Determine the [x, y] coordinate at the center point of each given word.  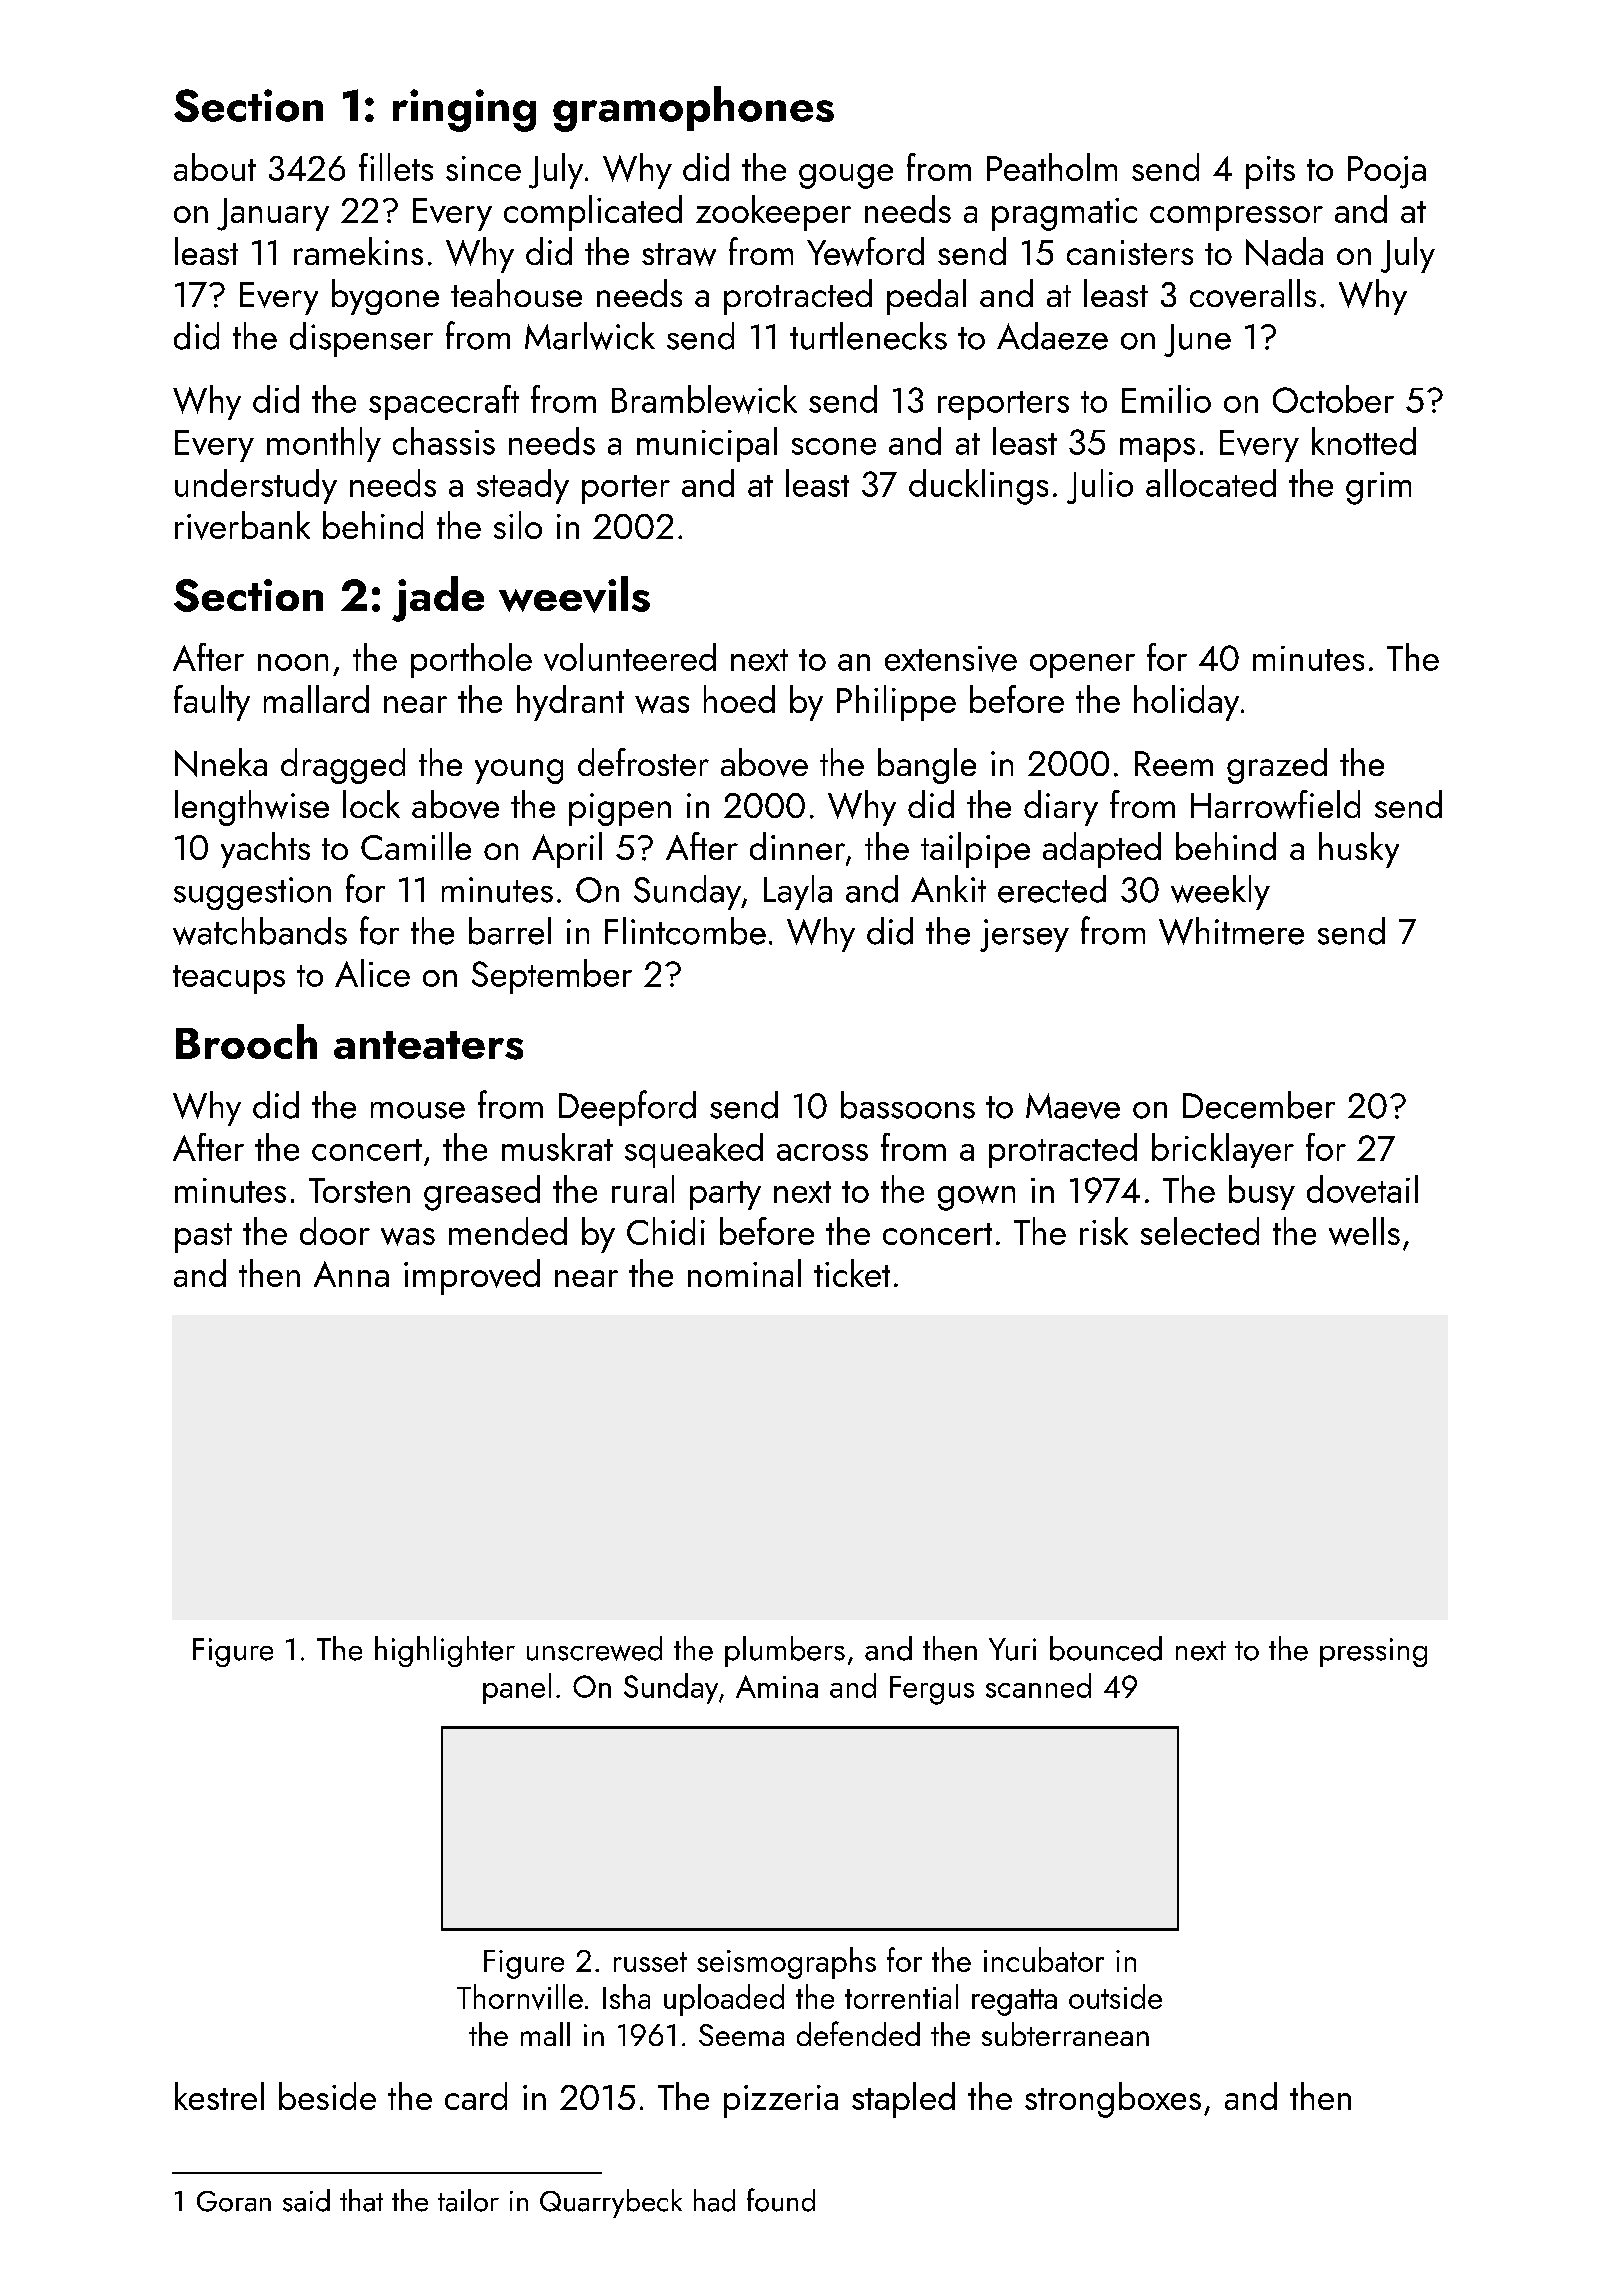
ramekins [358, 251]
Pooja [1387, 172]
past [203, 1238]
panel [517, 1688]
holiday [1186, 703]
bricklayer [1223, 1150]
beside [327, 2096]
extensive [951, 659]
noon [293, 662]
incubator [1044, 1959]
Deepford [627, 1108]
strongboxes [1113, 2100]
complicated [593, 213]
